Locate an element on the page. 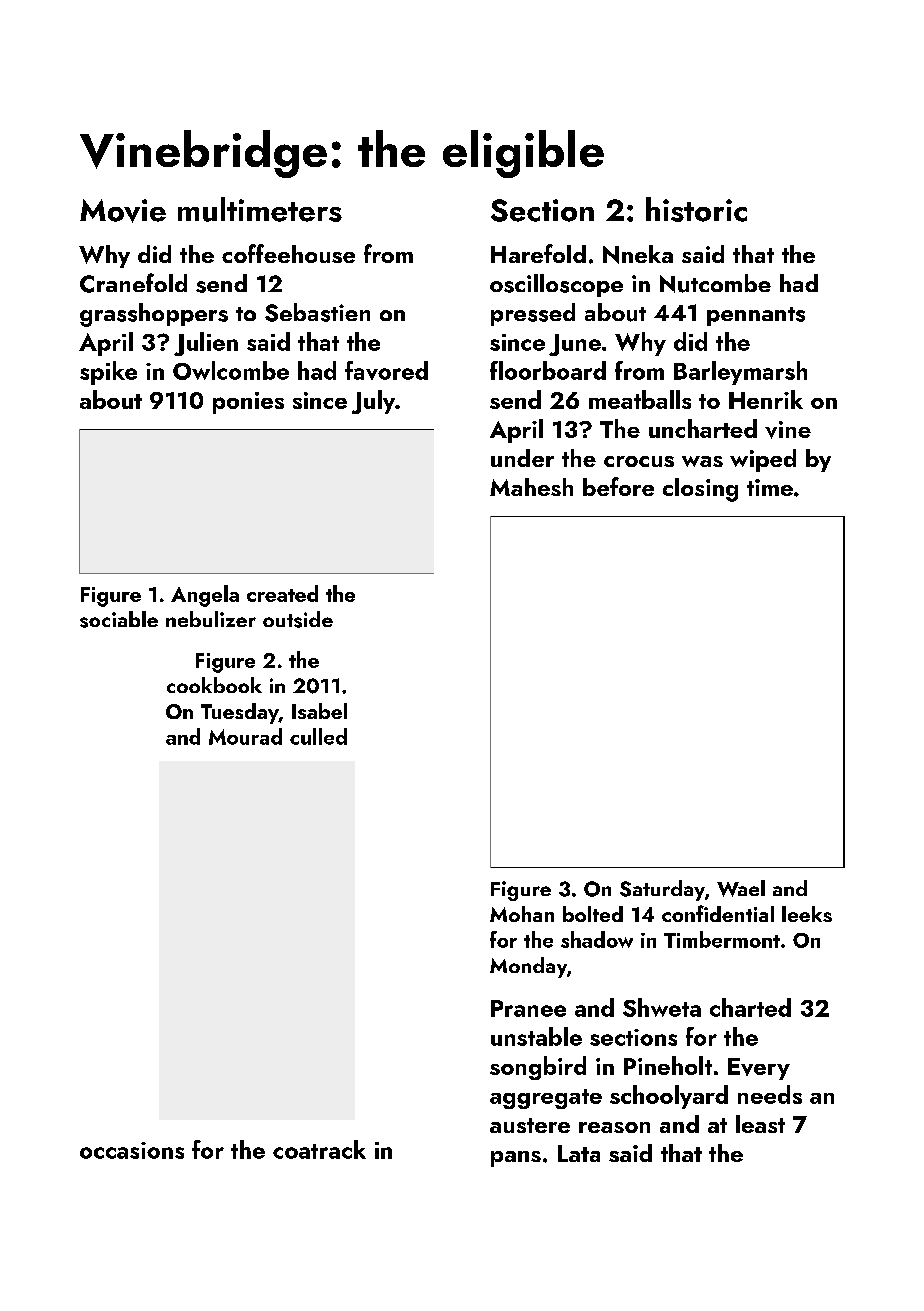 Image resolution: width=924 pixels, height=1311 pixels. Sebastien is located at coordinates (317, 312).
